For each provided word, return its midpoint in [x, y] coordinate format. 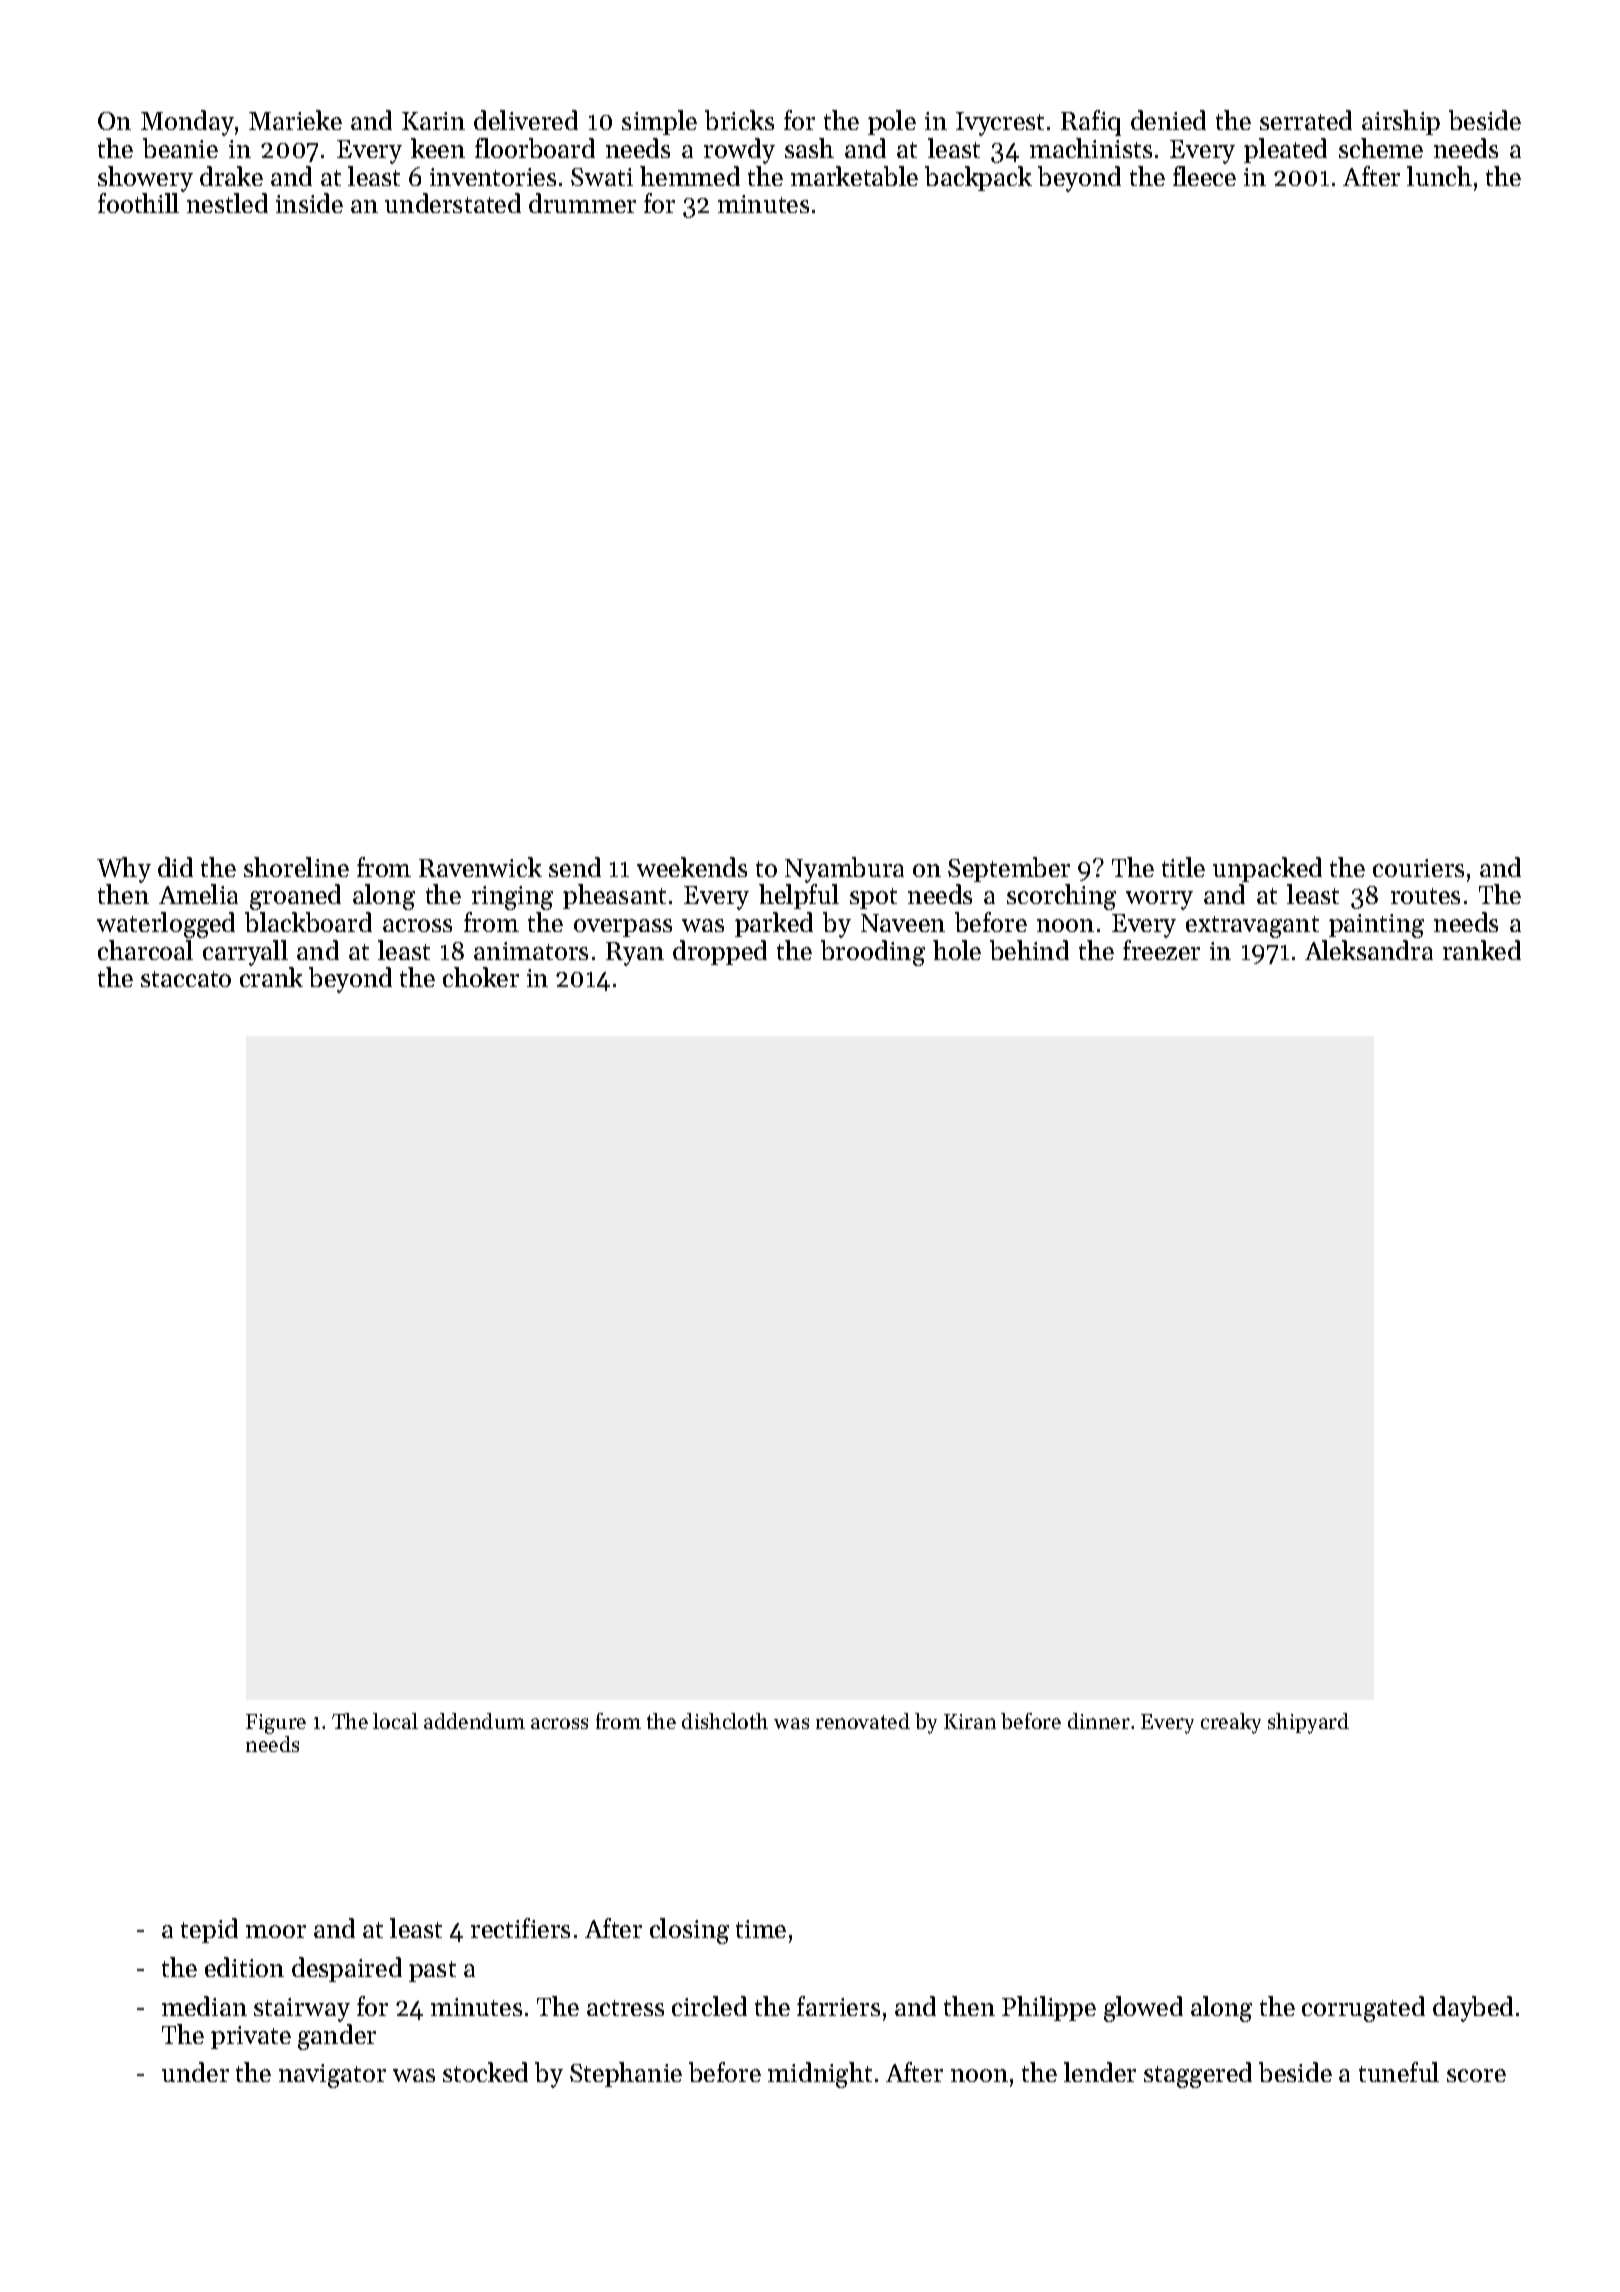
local [395, 1721]
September [1009, 869]
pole [892, 122]
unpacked [1267, 869]
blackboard [308, 922]
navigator [332, 2076]
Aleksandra [1369, 950]
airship [1401, 122]
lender [1100, 2072]
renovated [863, 1721]
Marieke [295, 120]
